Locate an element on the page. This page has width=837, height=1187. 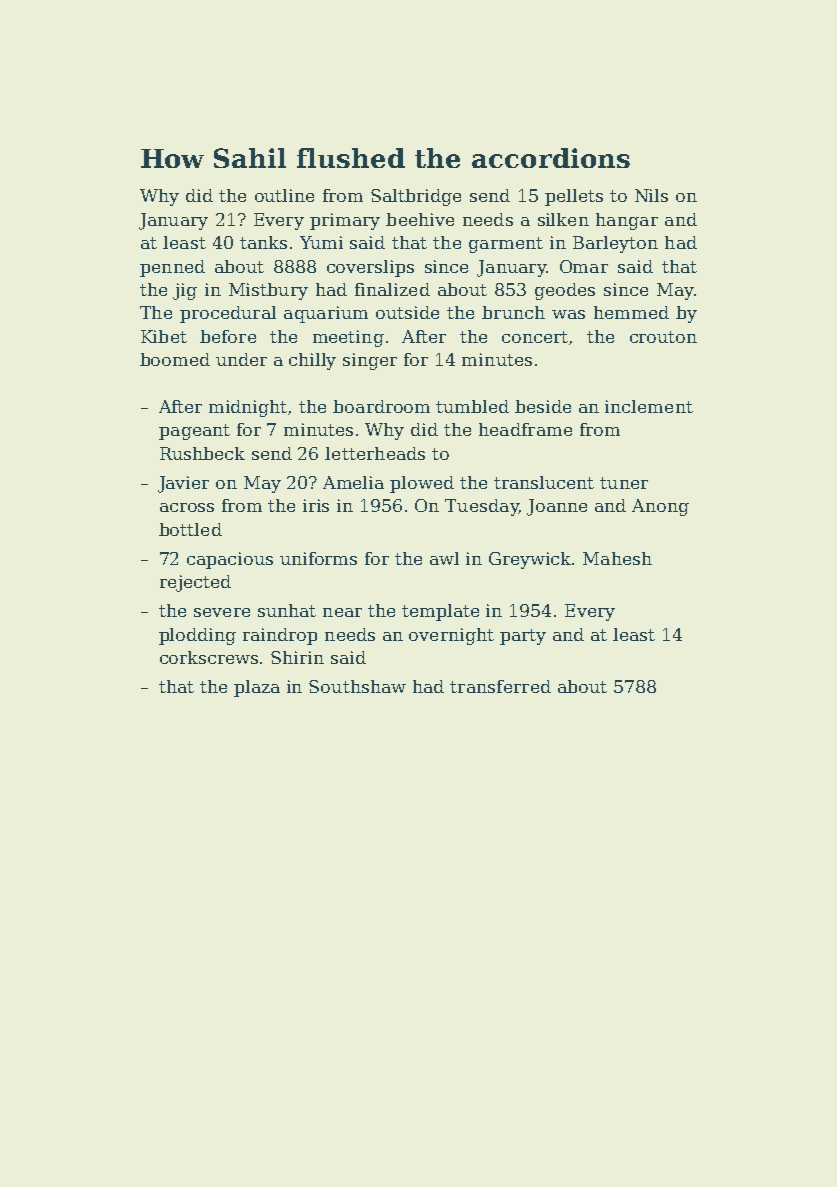
Mahesh is located at coordinates (617, 558).
